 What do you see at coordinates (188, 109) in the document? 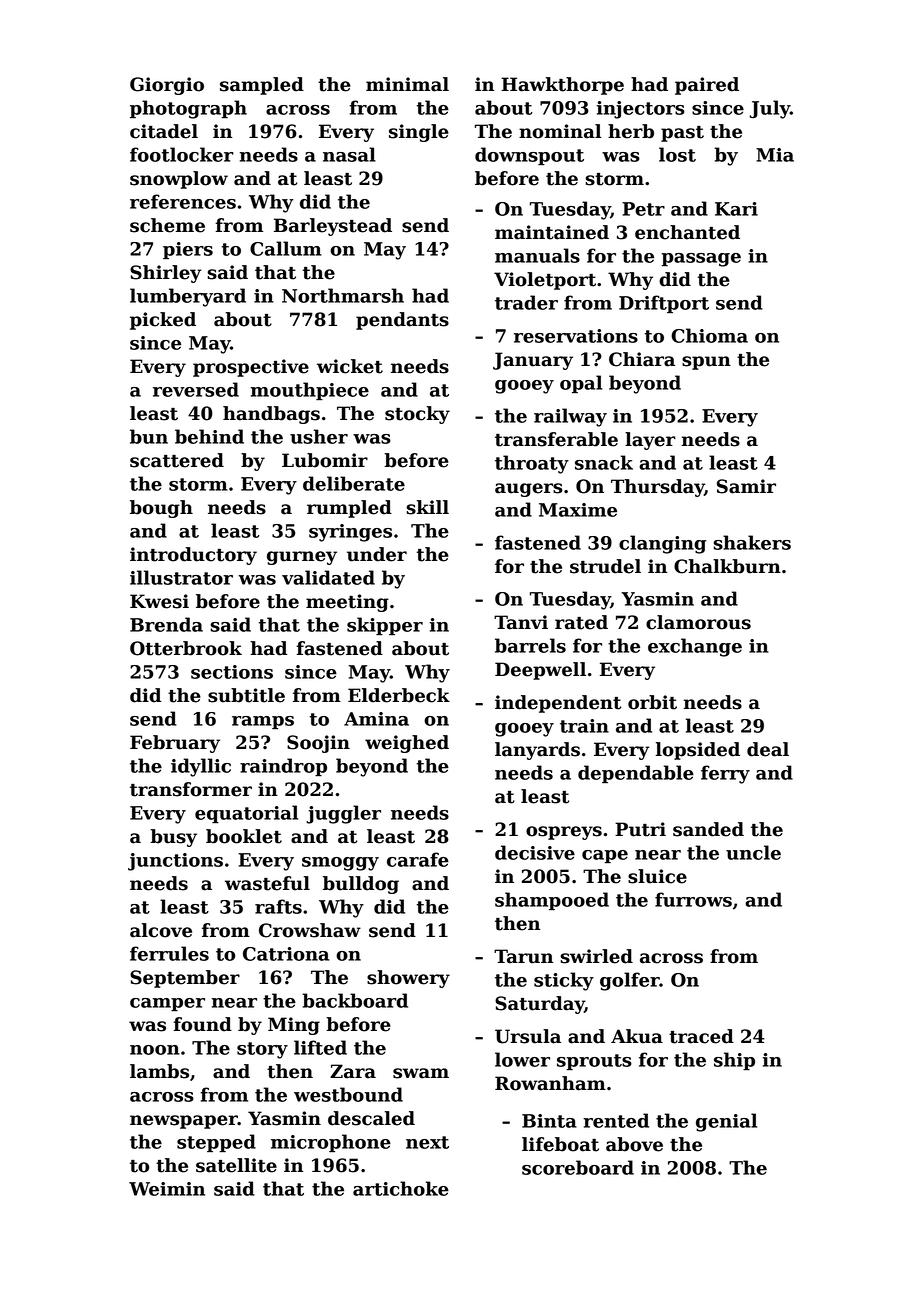
I see `photograph` at bounding box center [188, 109].
